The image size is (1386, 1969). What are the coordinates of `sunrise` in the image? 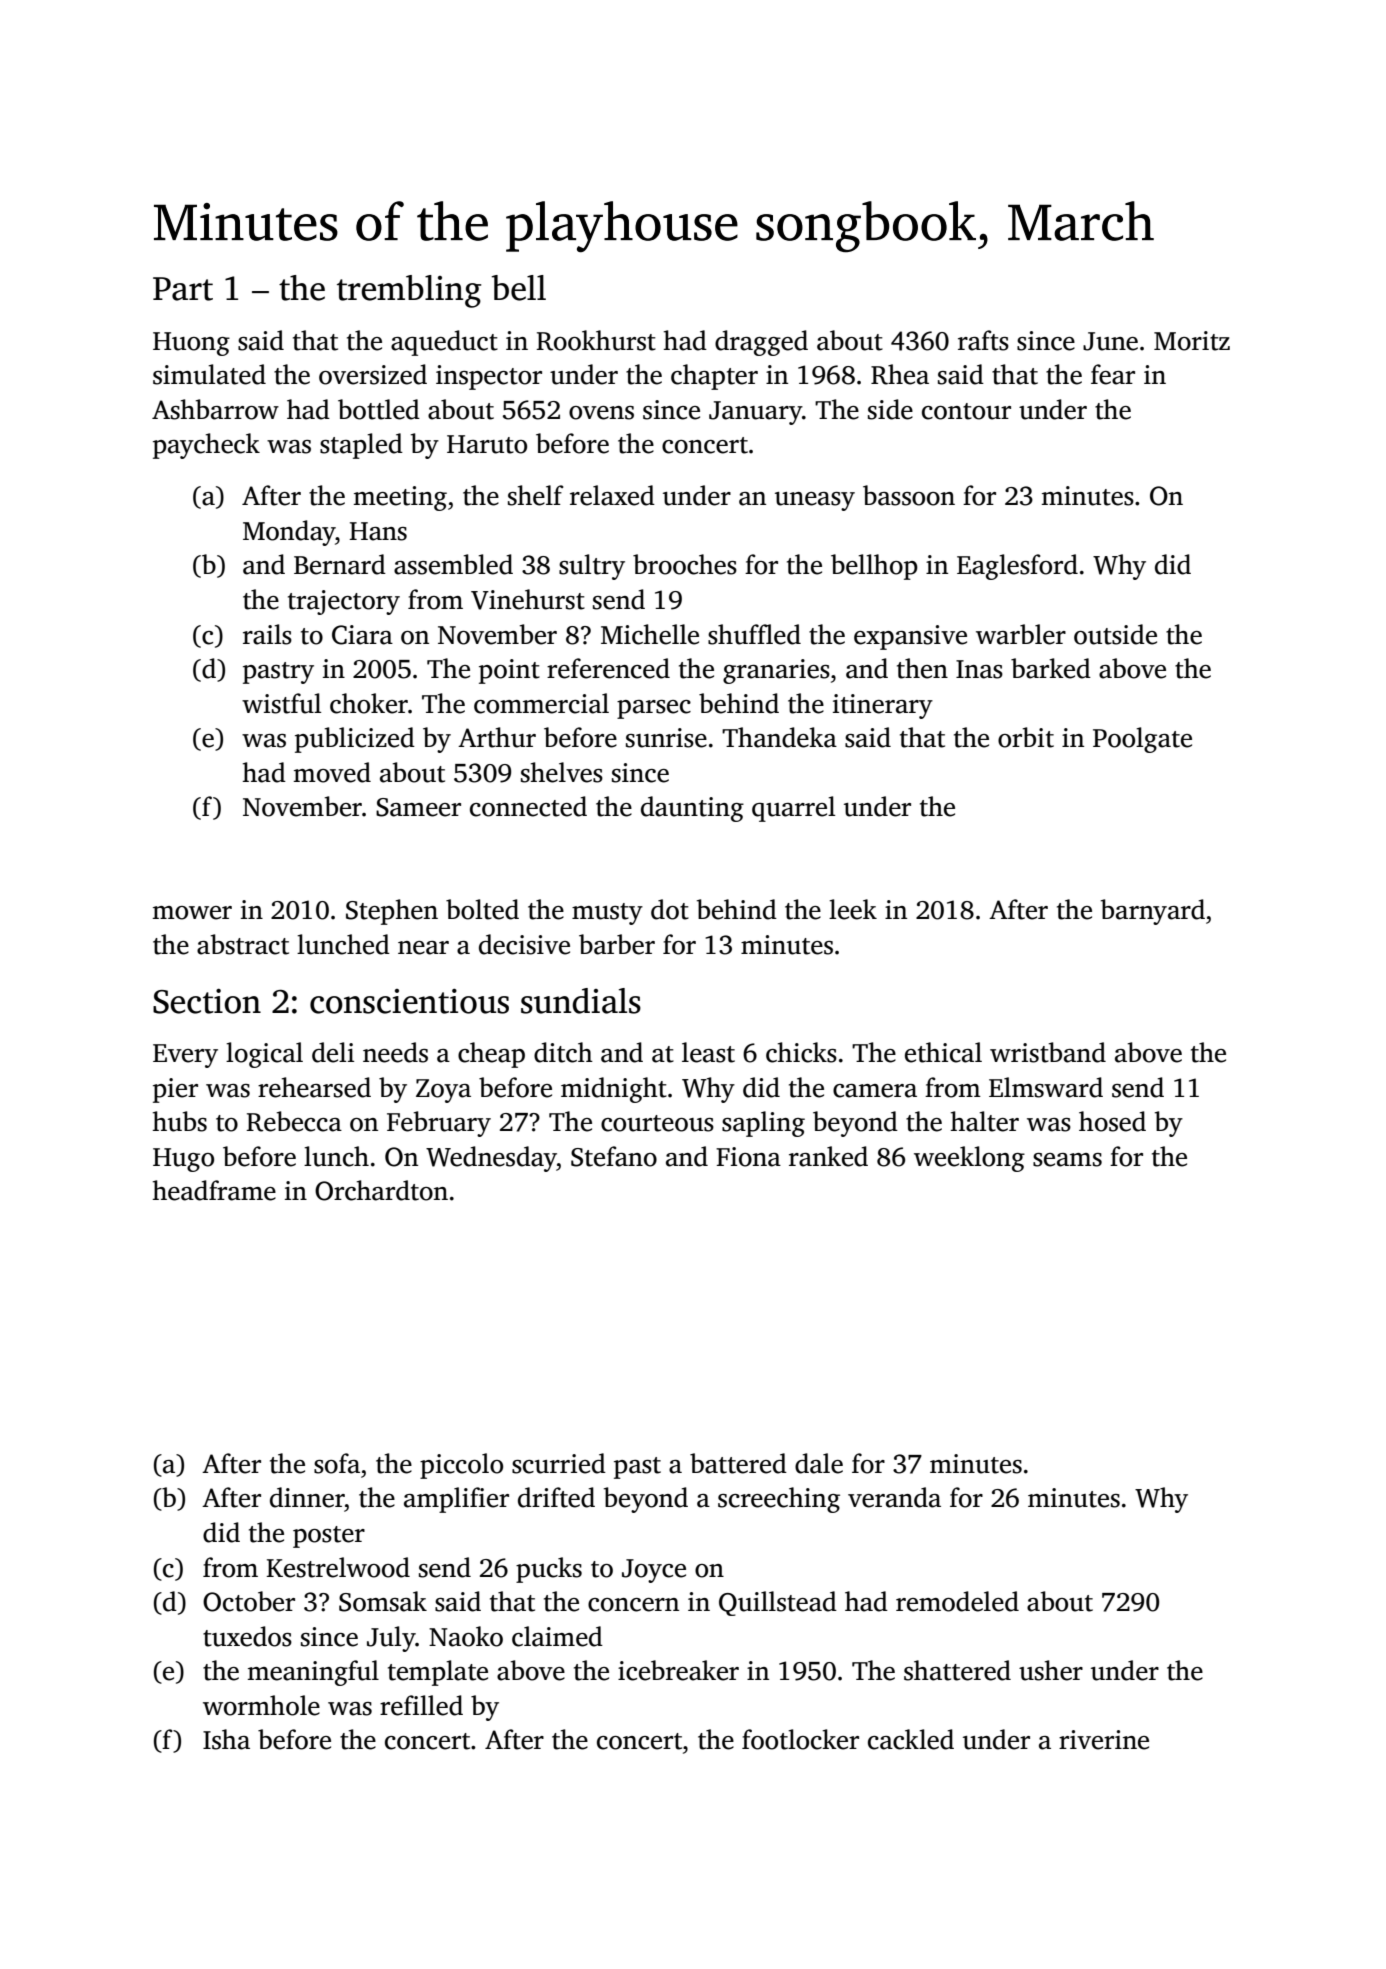 It's located at (666, 738).
